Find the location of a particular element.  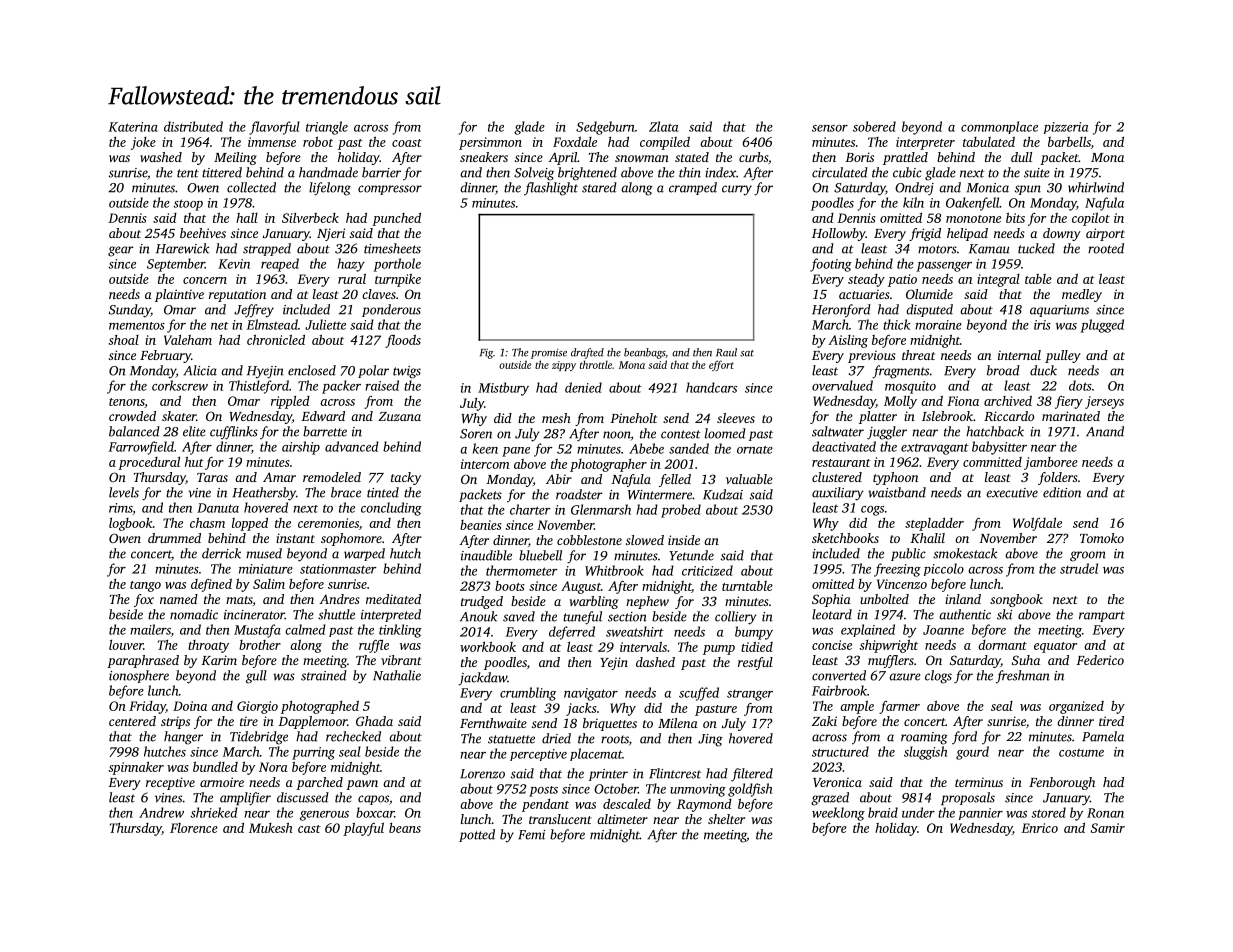

marinated is located at coordinates (1071, 416).
